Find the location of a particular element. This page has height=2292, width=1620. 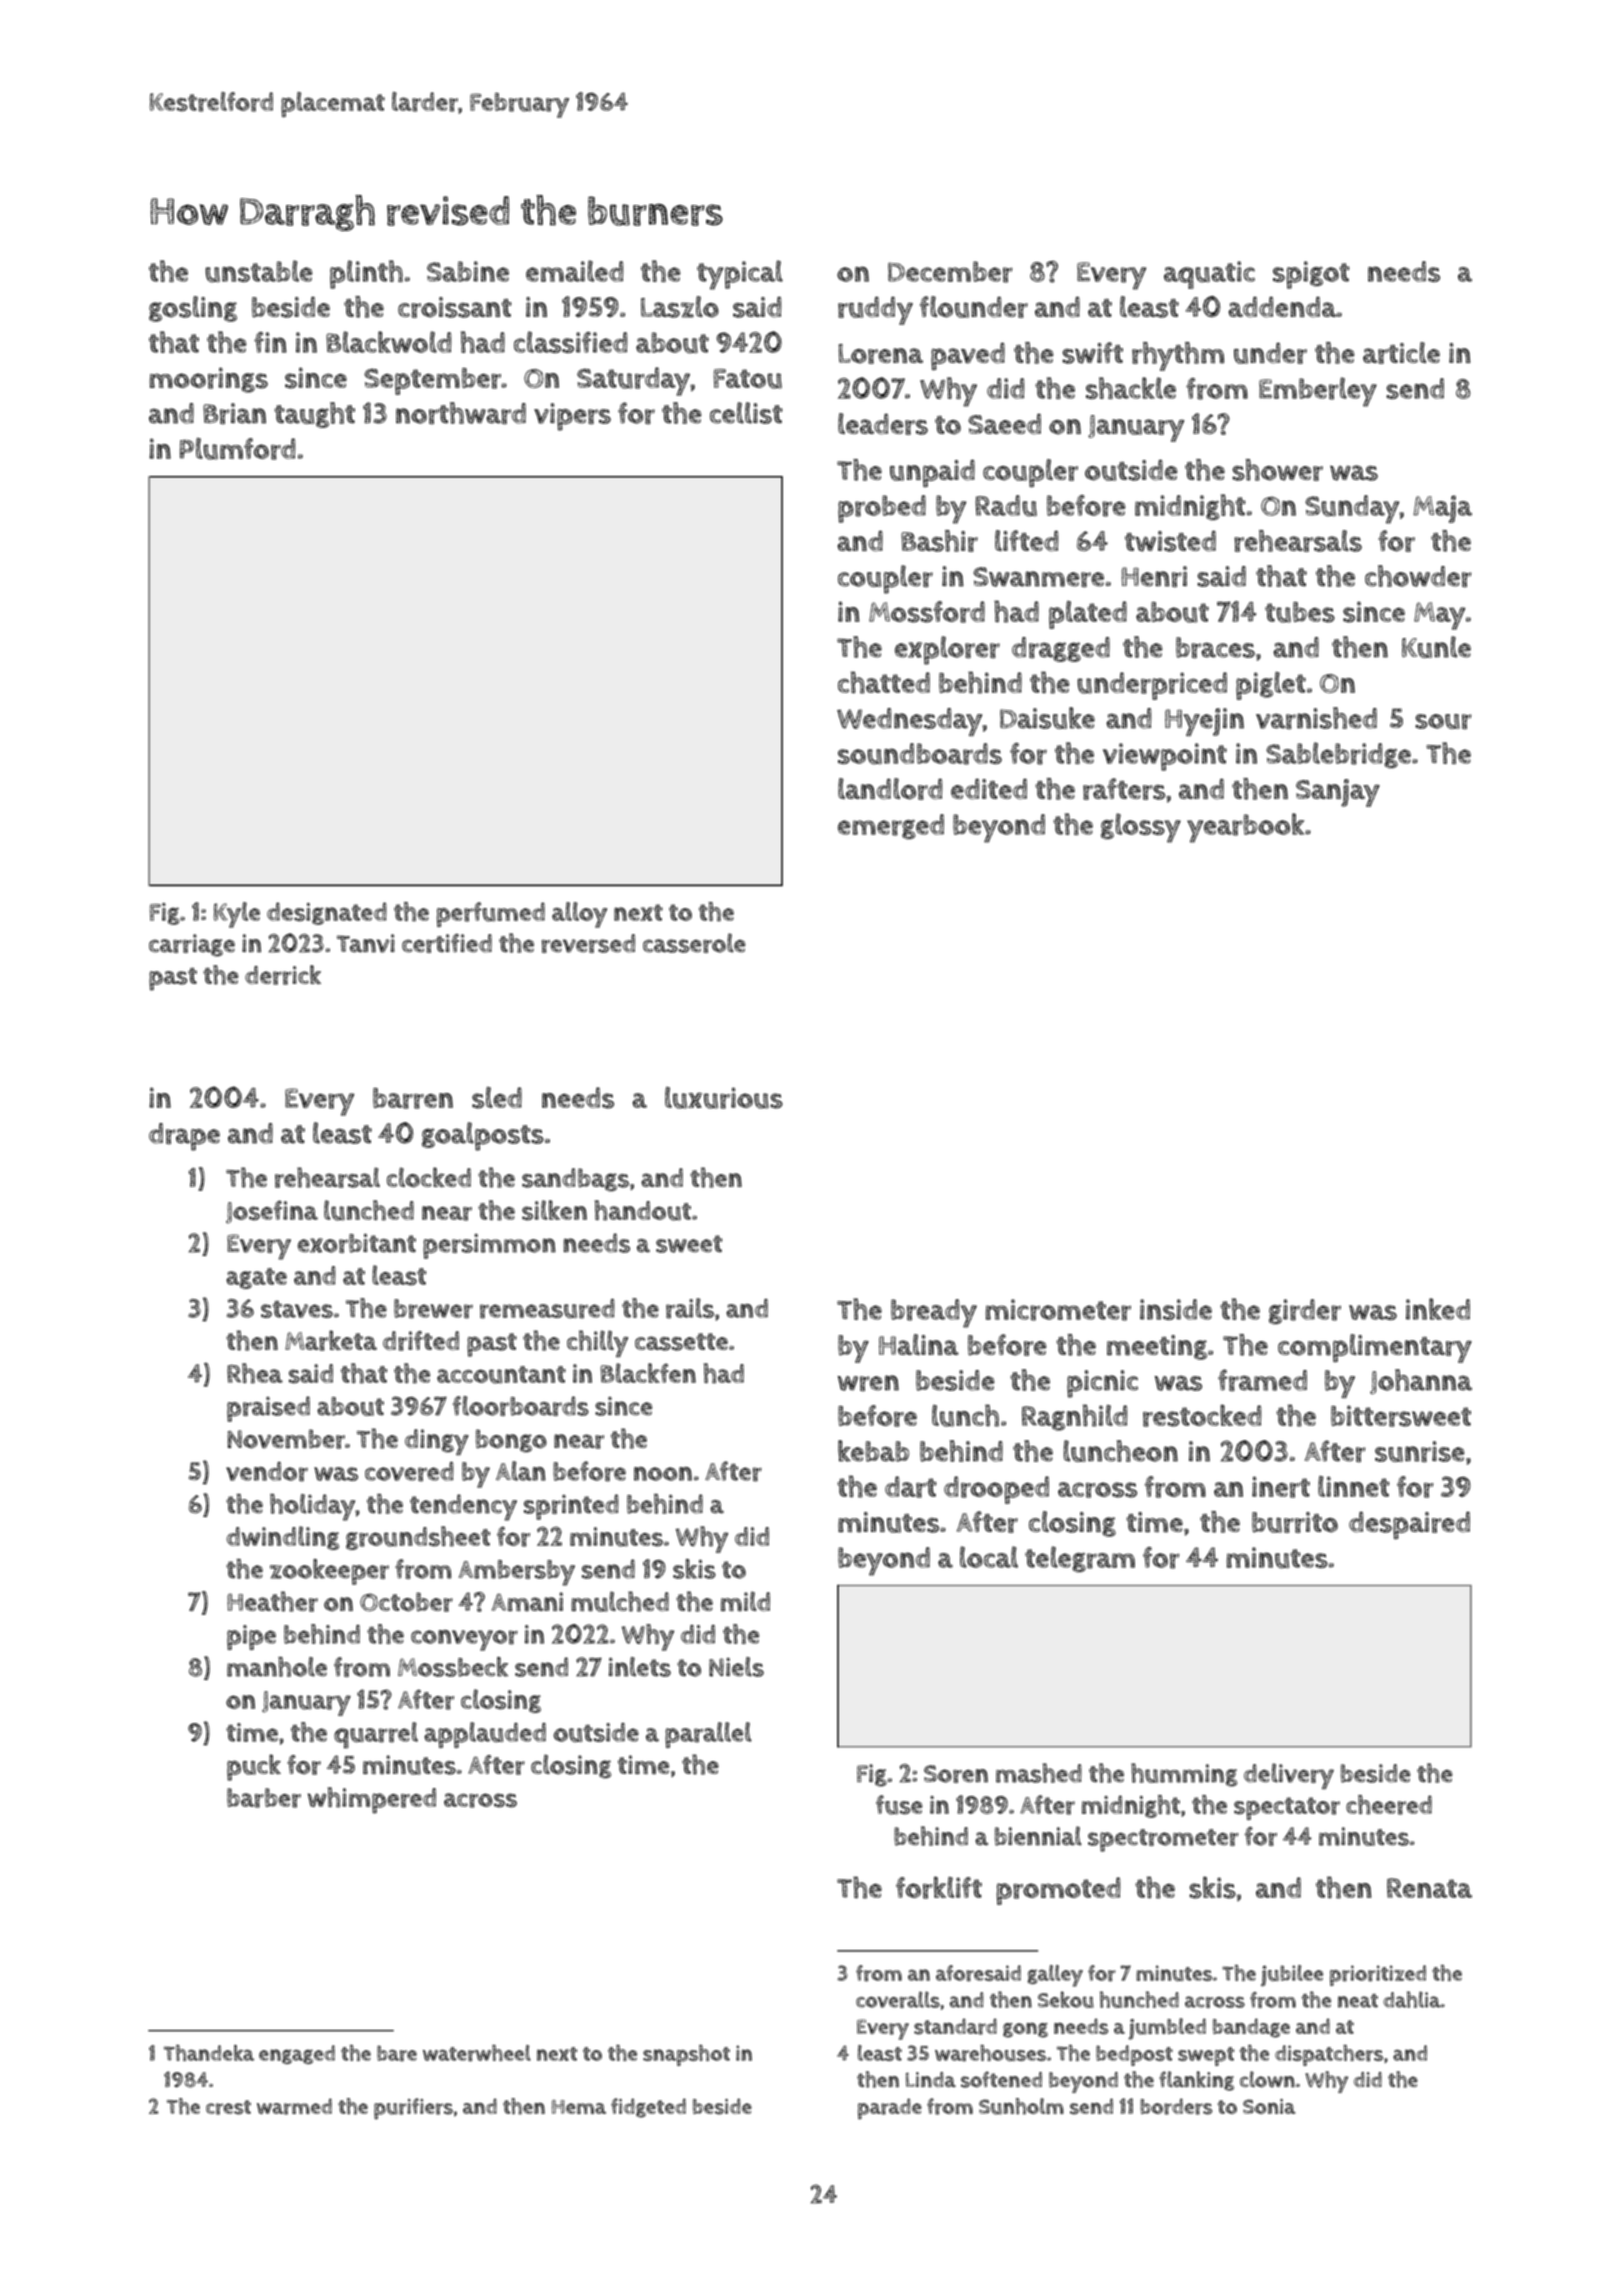

gosling is located at coordinates (193, 309).
